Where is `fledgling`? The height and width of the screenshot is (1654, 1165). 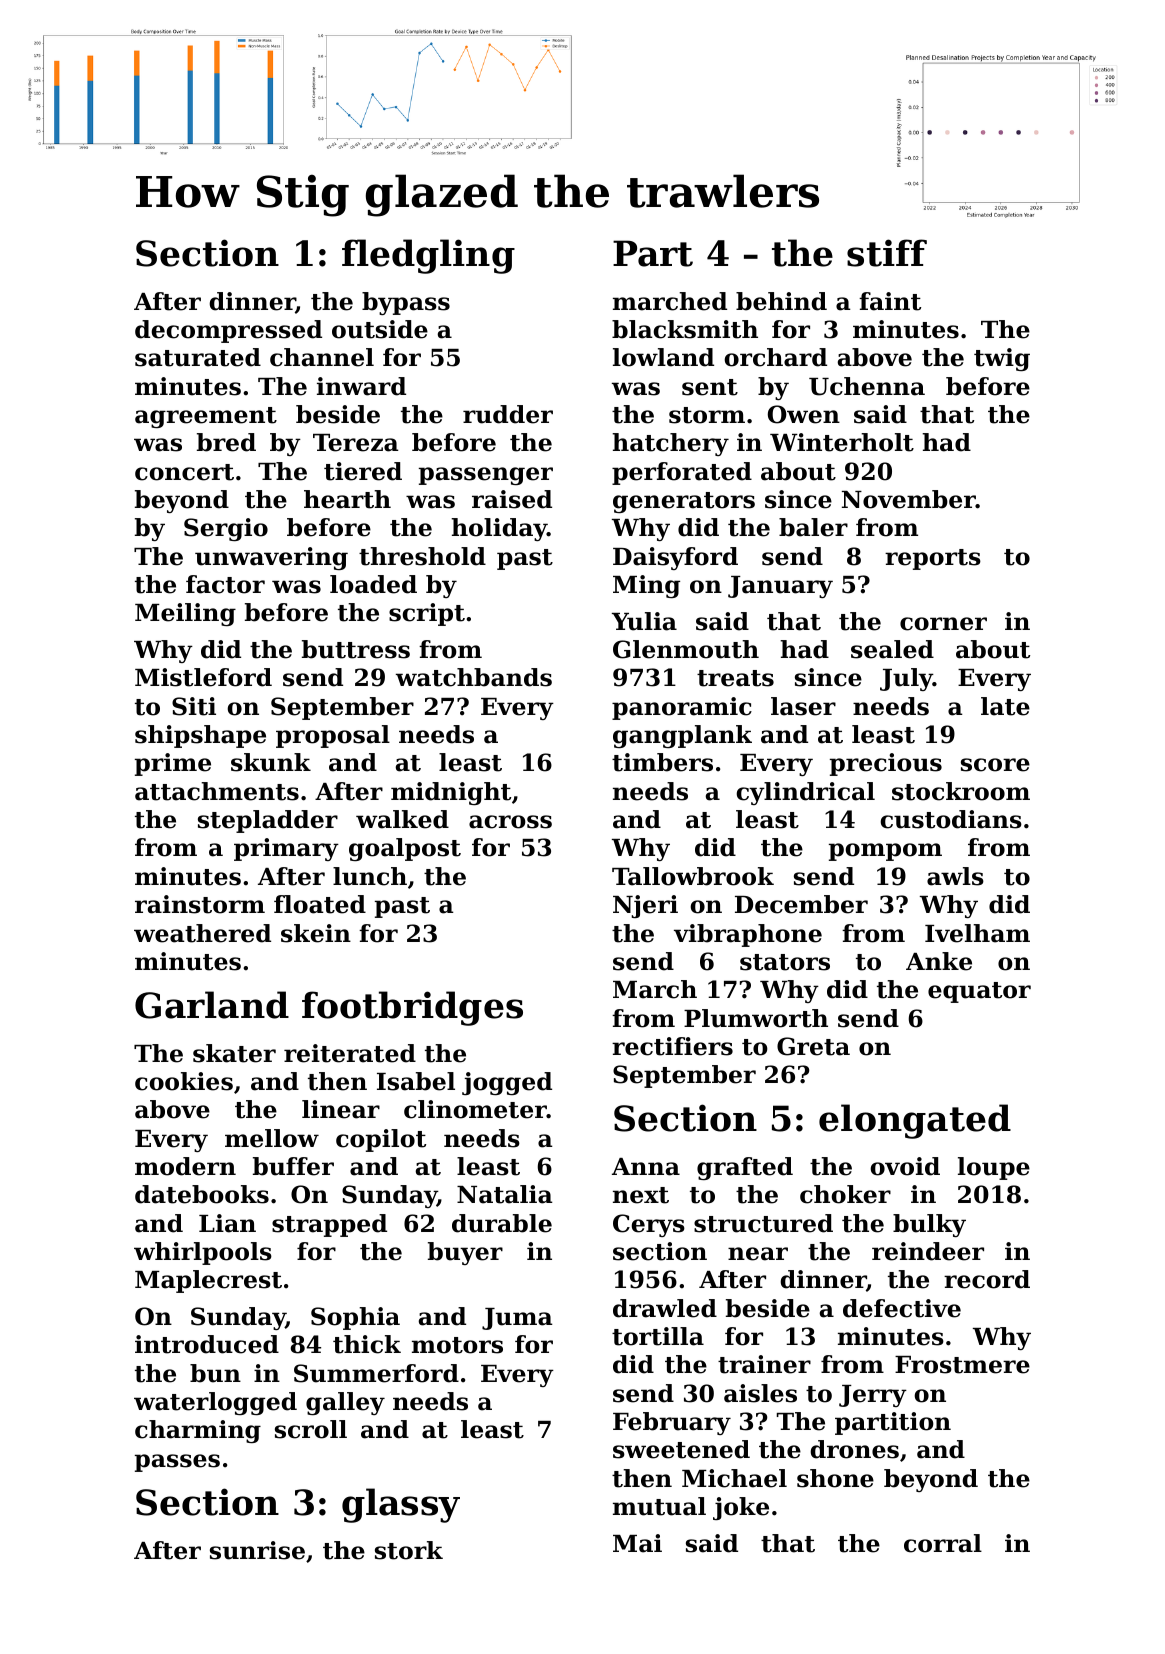
fledgling is located at coordinates (428, 256).
